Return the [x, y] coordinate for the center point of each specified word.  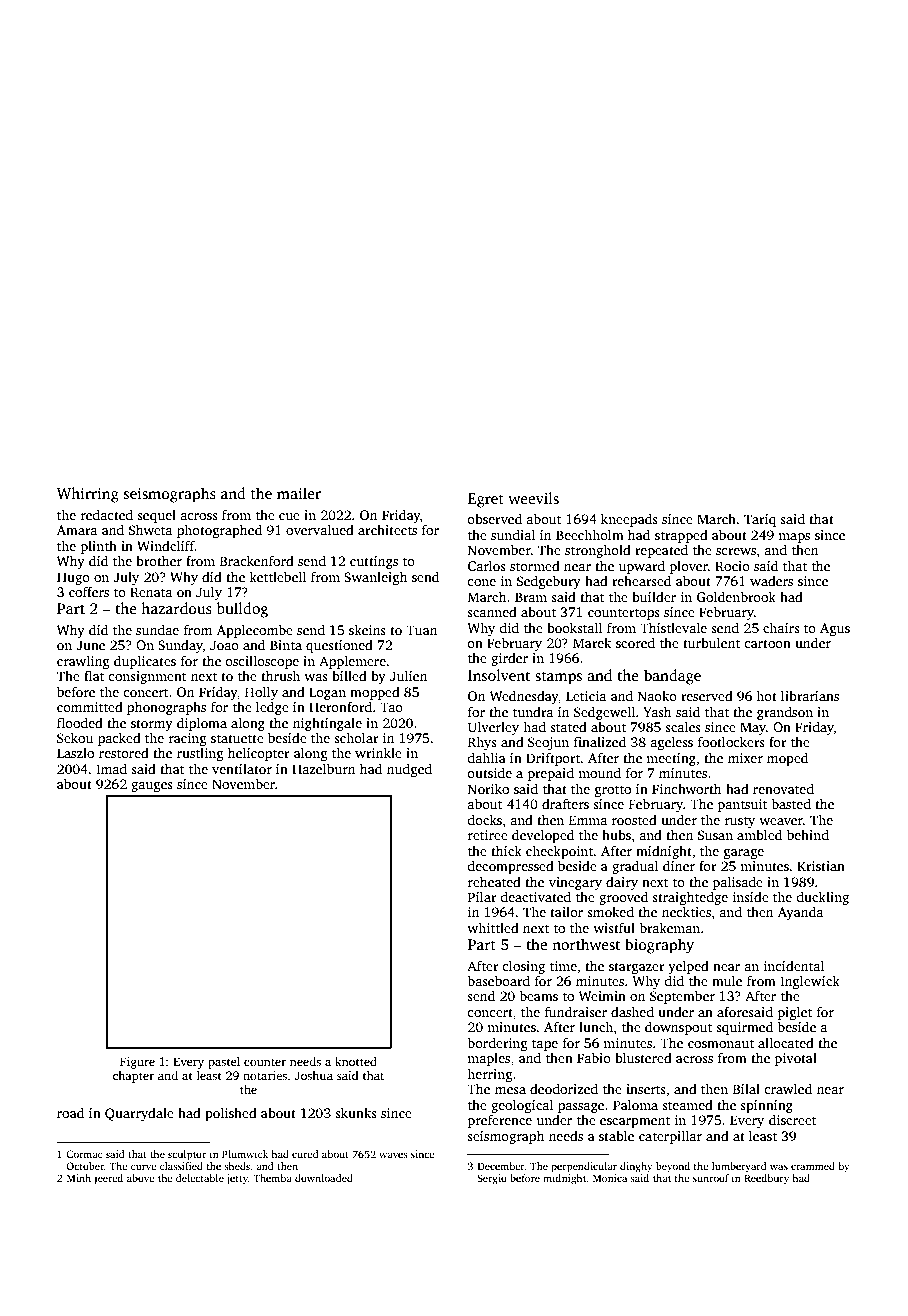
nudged [409, 770]
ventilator [242, 769]
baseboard [498, 980]
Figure [137, 1063]
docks [484, 819]
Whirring [88, 495]
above [141, 1178]
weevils [533, 498]
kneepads [629, 520]
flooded [80, 722]
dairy [622, 883]
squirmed [744, 1028]
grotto [613, 791]
